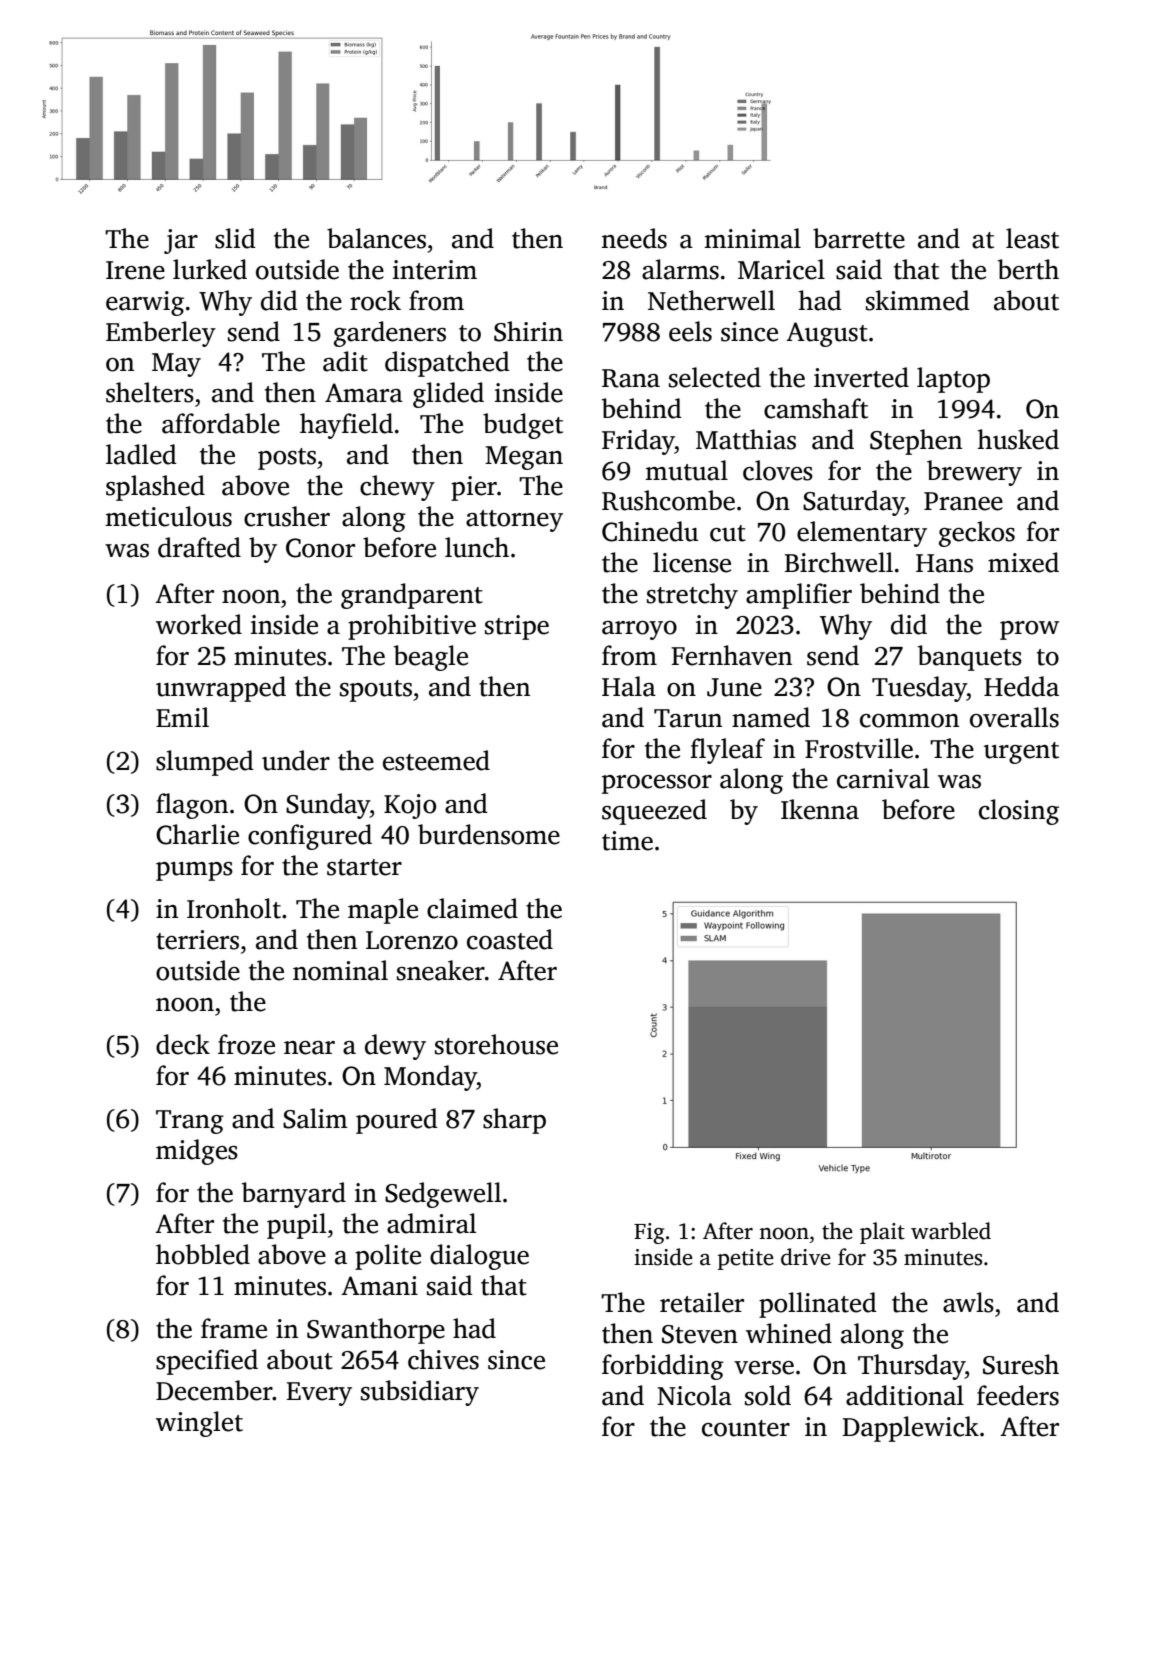  I want to click on subsidiary, so click(420, 1393).
